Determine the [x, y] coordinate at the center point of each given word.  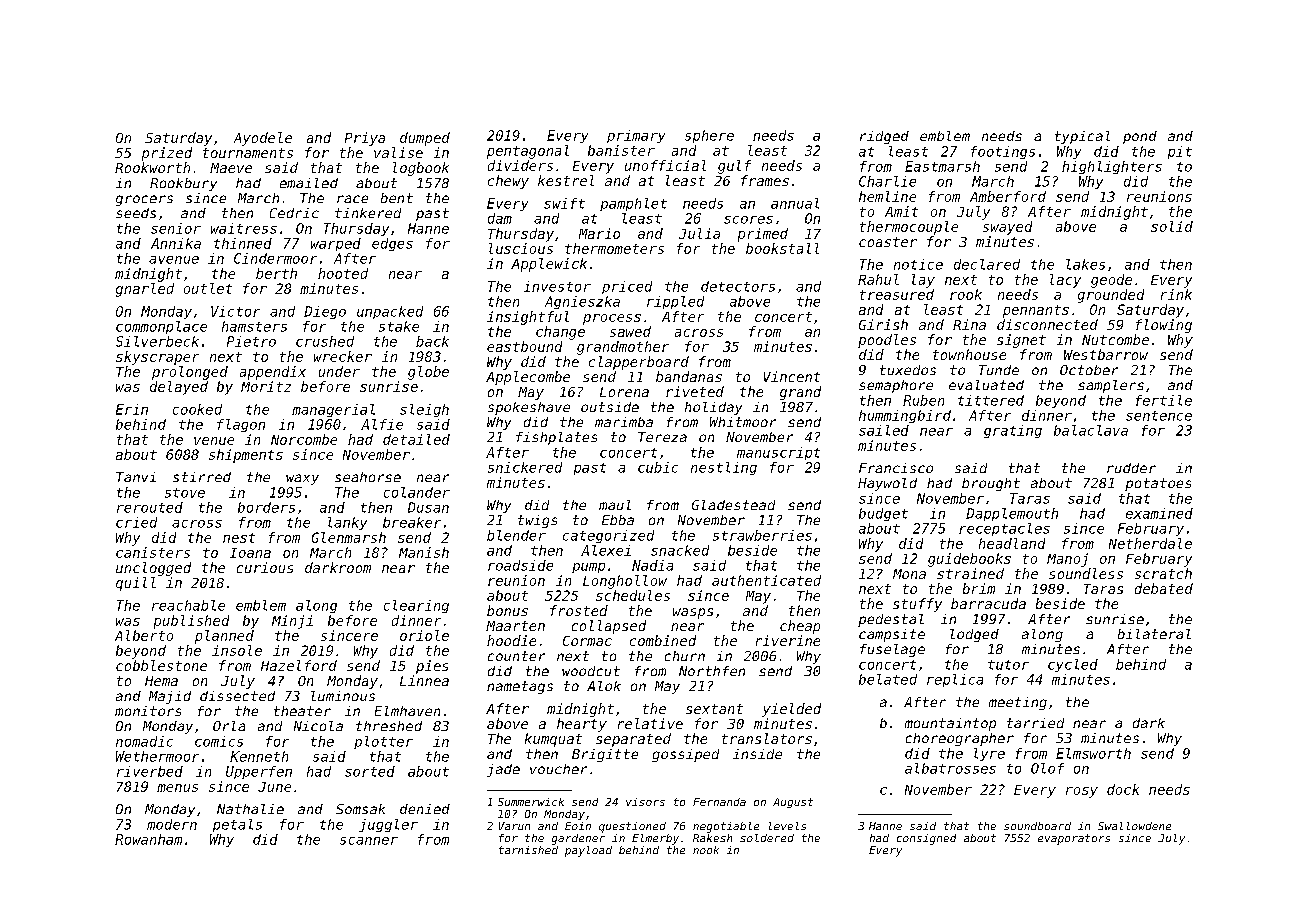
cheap [800, 627]
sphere [709, 136]
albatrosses [950, 768]
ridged [884, 137]
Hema [161, 681]
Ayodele [263, 139]
